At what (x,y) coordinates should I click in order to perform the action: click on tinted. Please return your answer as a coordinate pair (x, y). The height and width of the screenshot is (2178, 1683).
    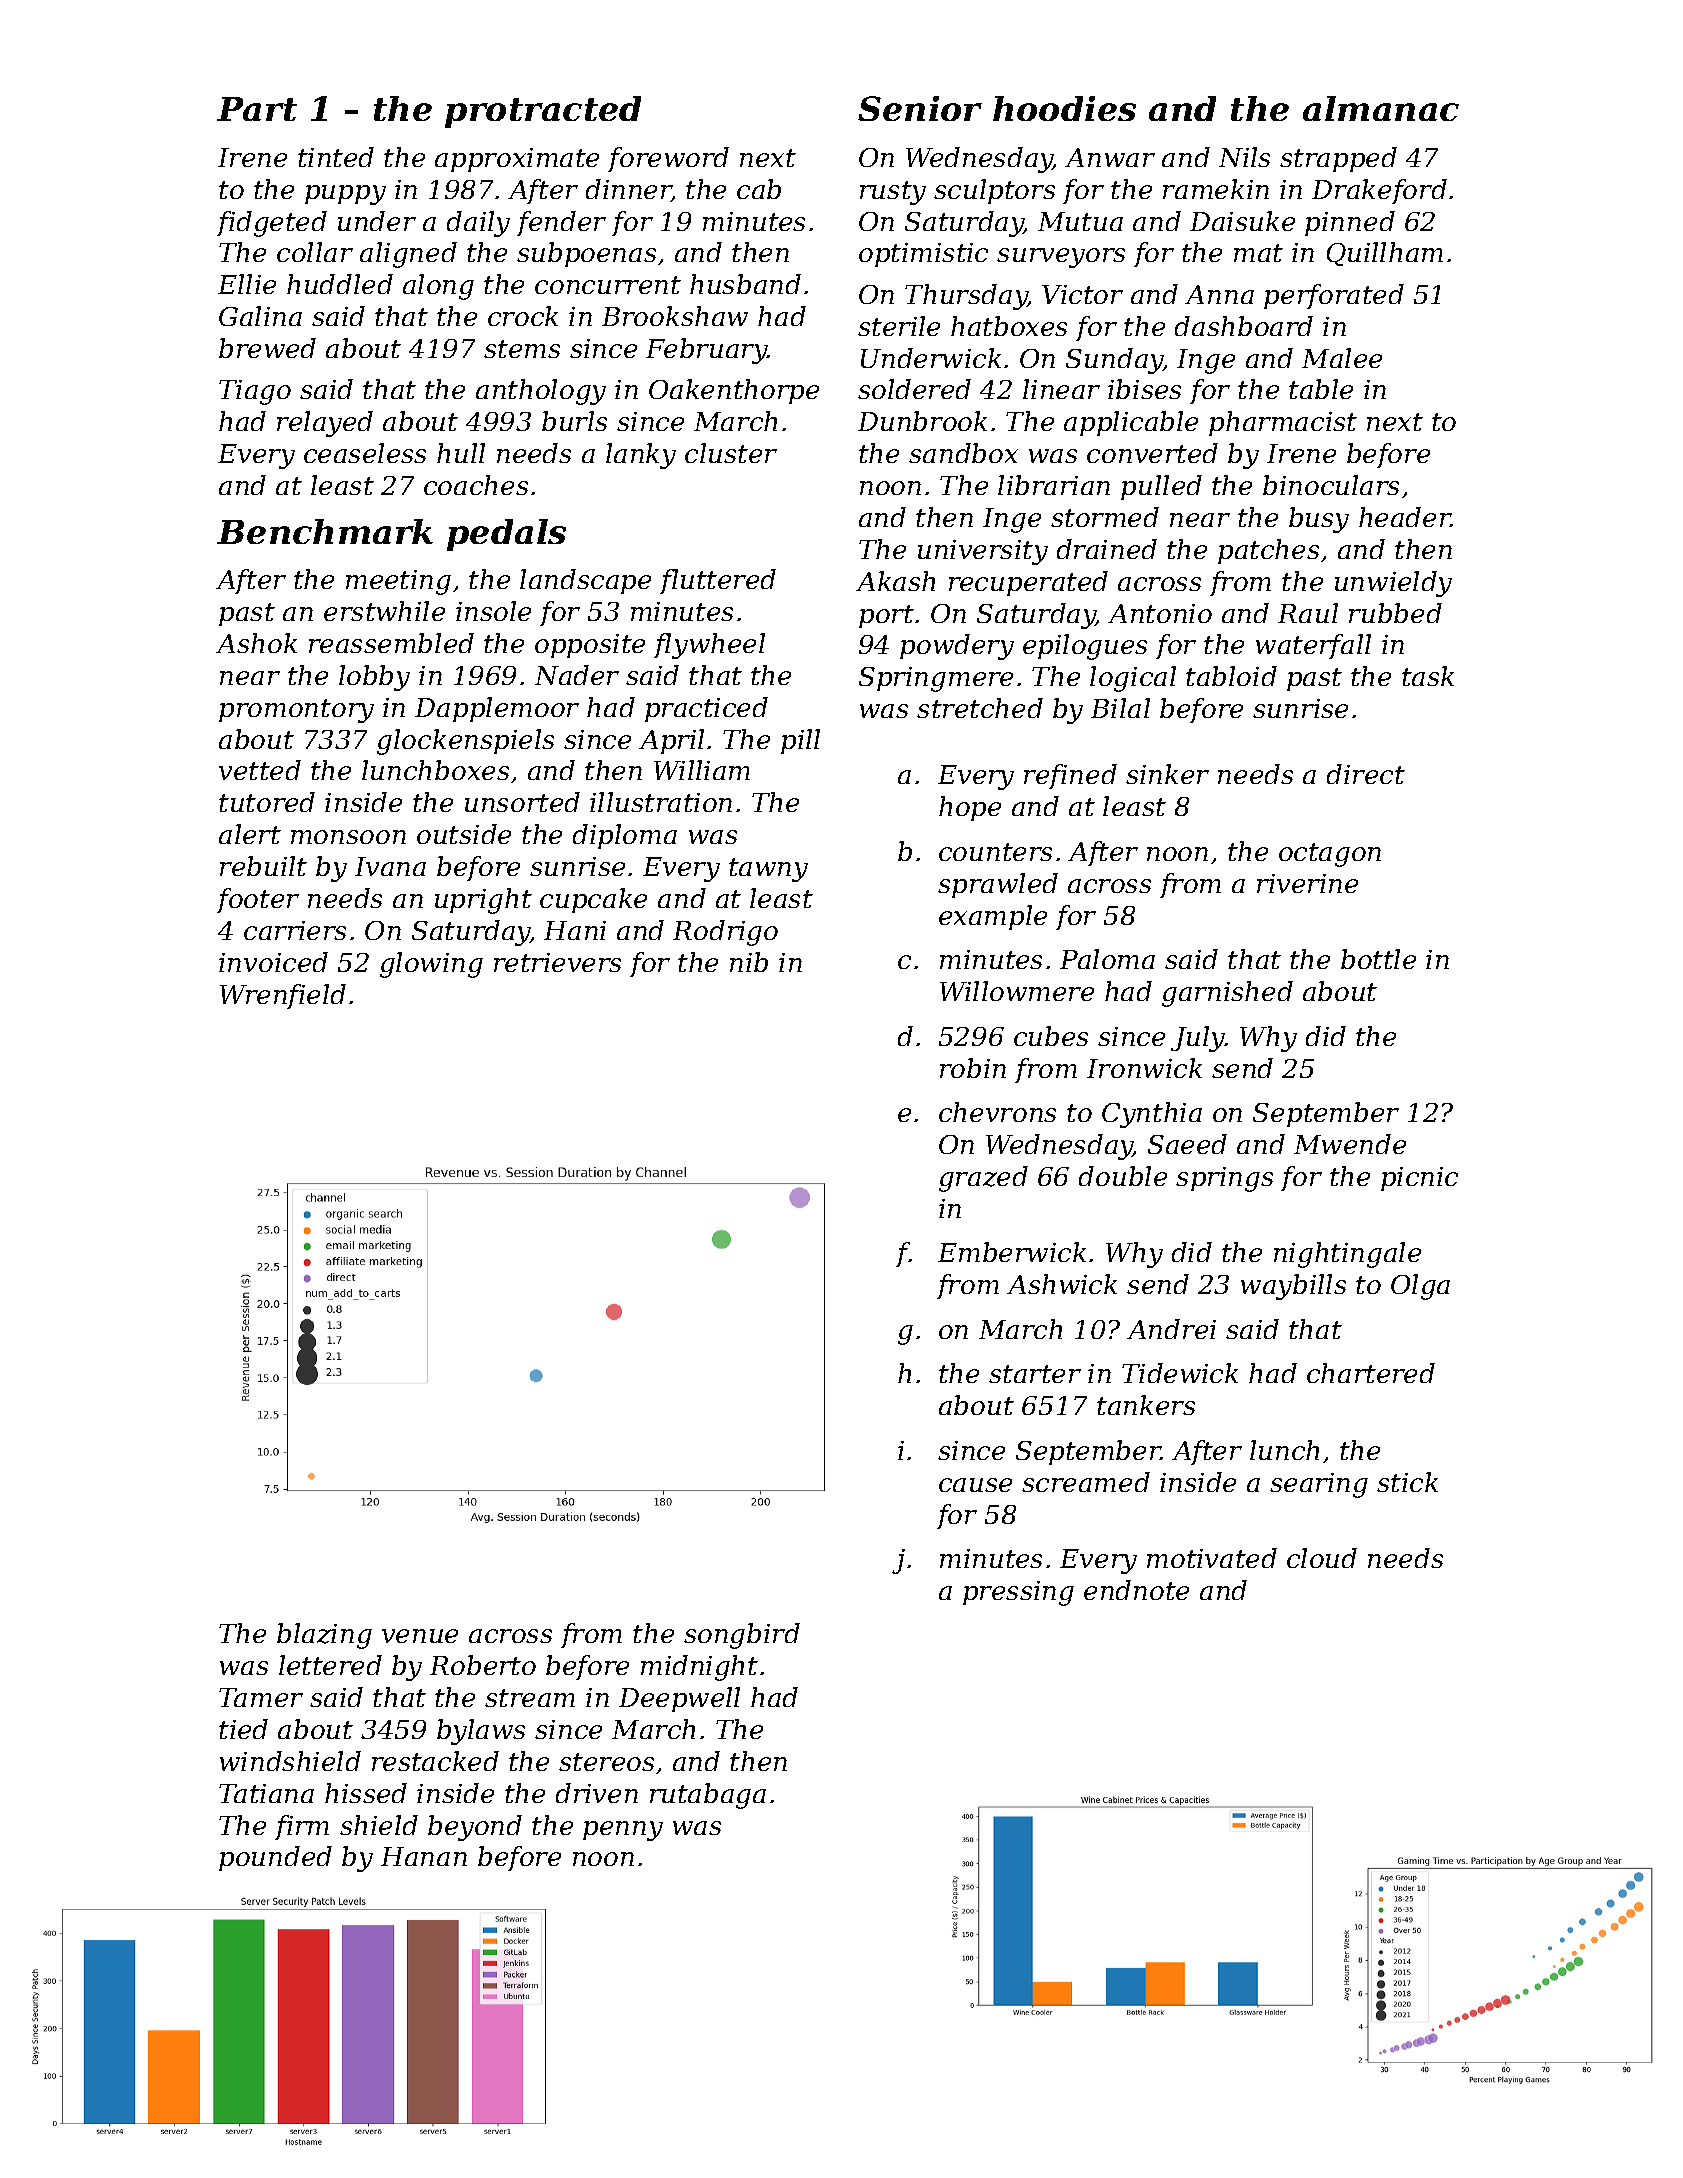
    Looking at the image, I should click on (336, 157).
